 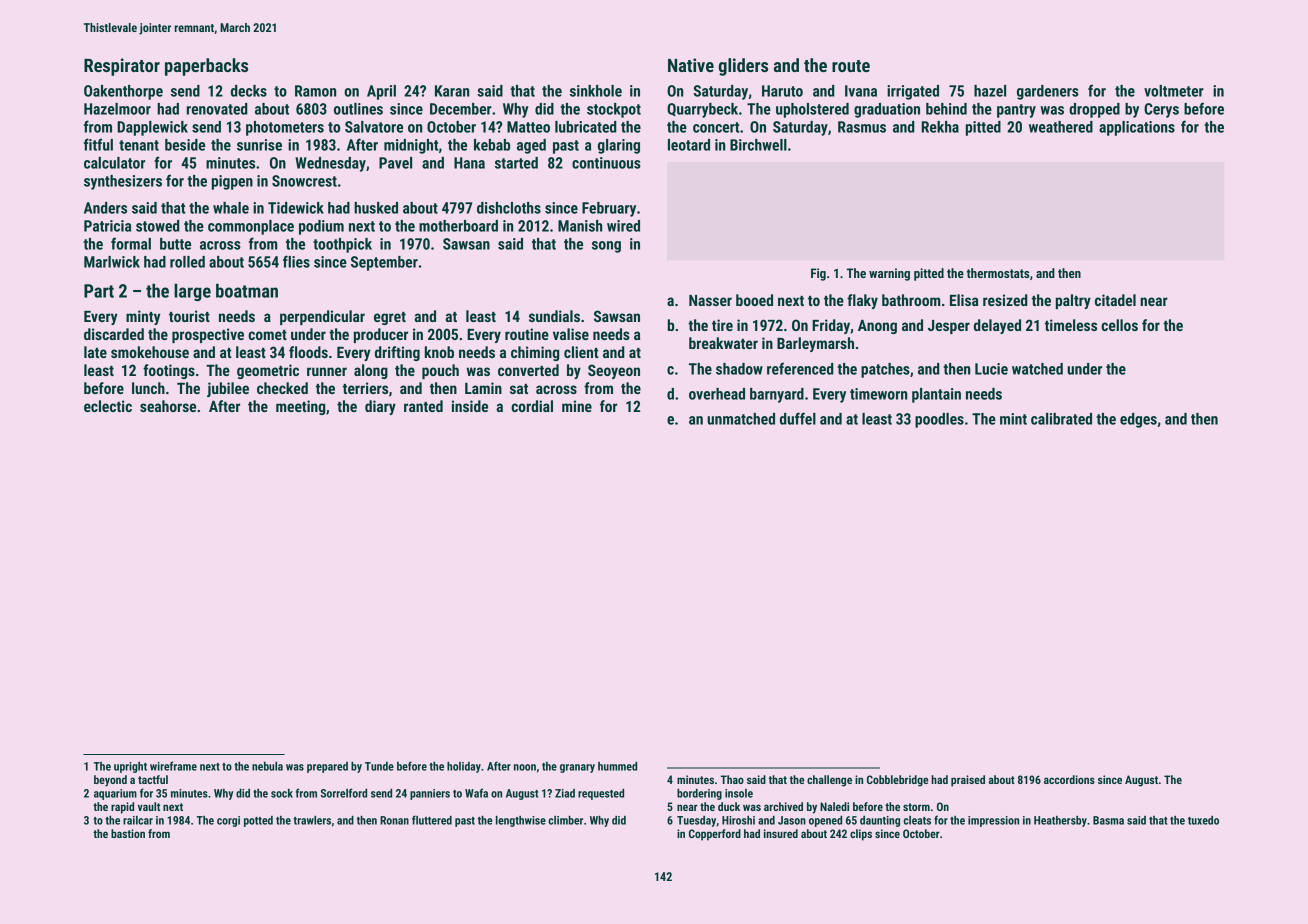 What do you see at coordinates (1048, 92) in the image?
I see `gardeners` at bounding box center [1048, 92].
